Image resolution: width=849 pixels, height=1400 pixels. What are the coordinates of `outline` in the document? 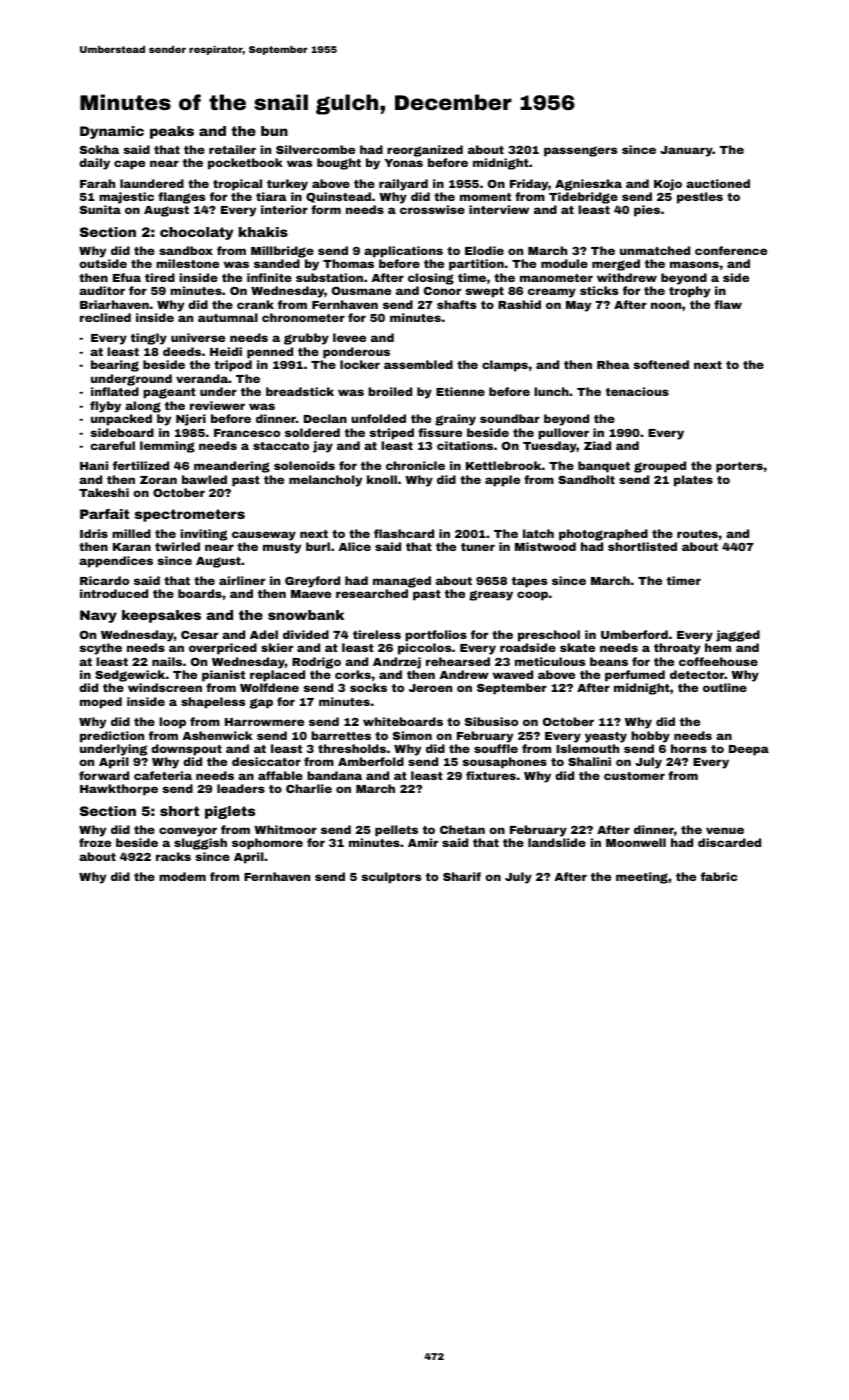 It's located at (725, 687).
